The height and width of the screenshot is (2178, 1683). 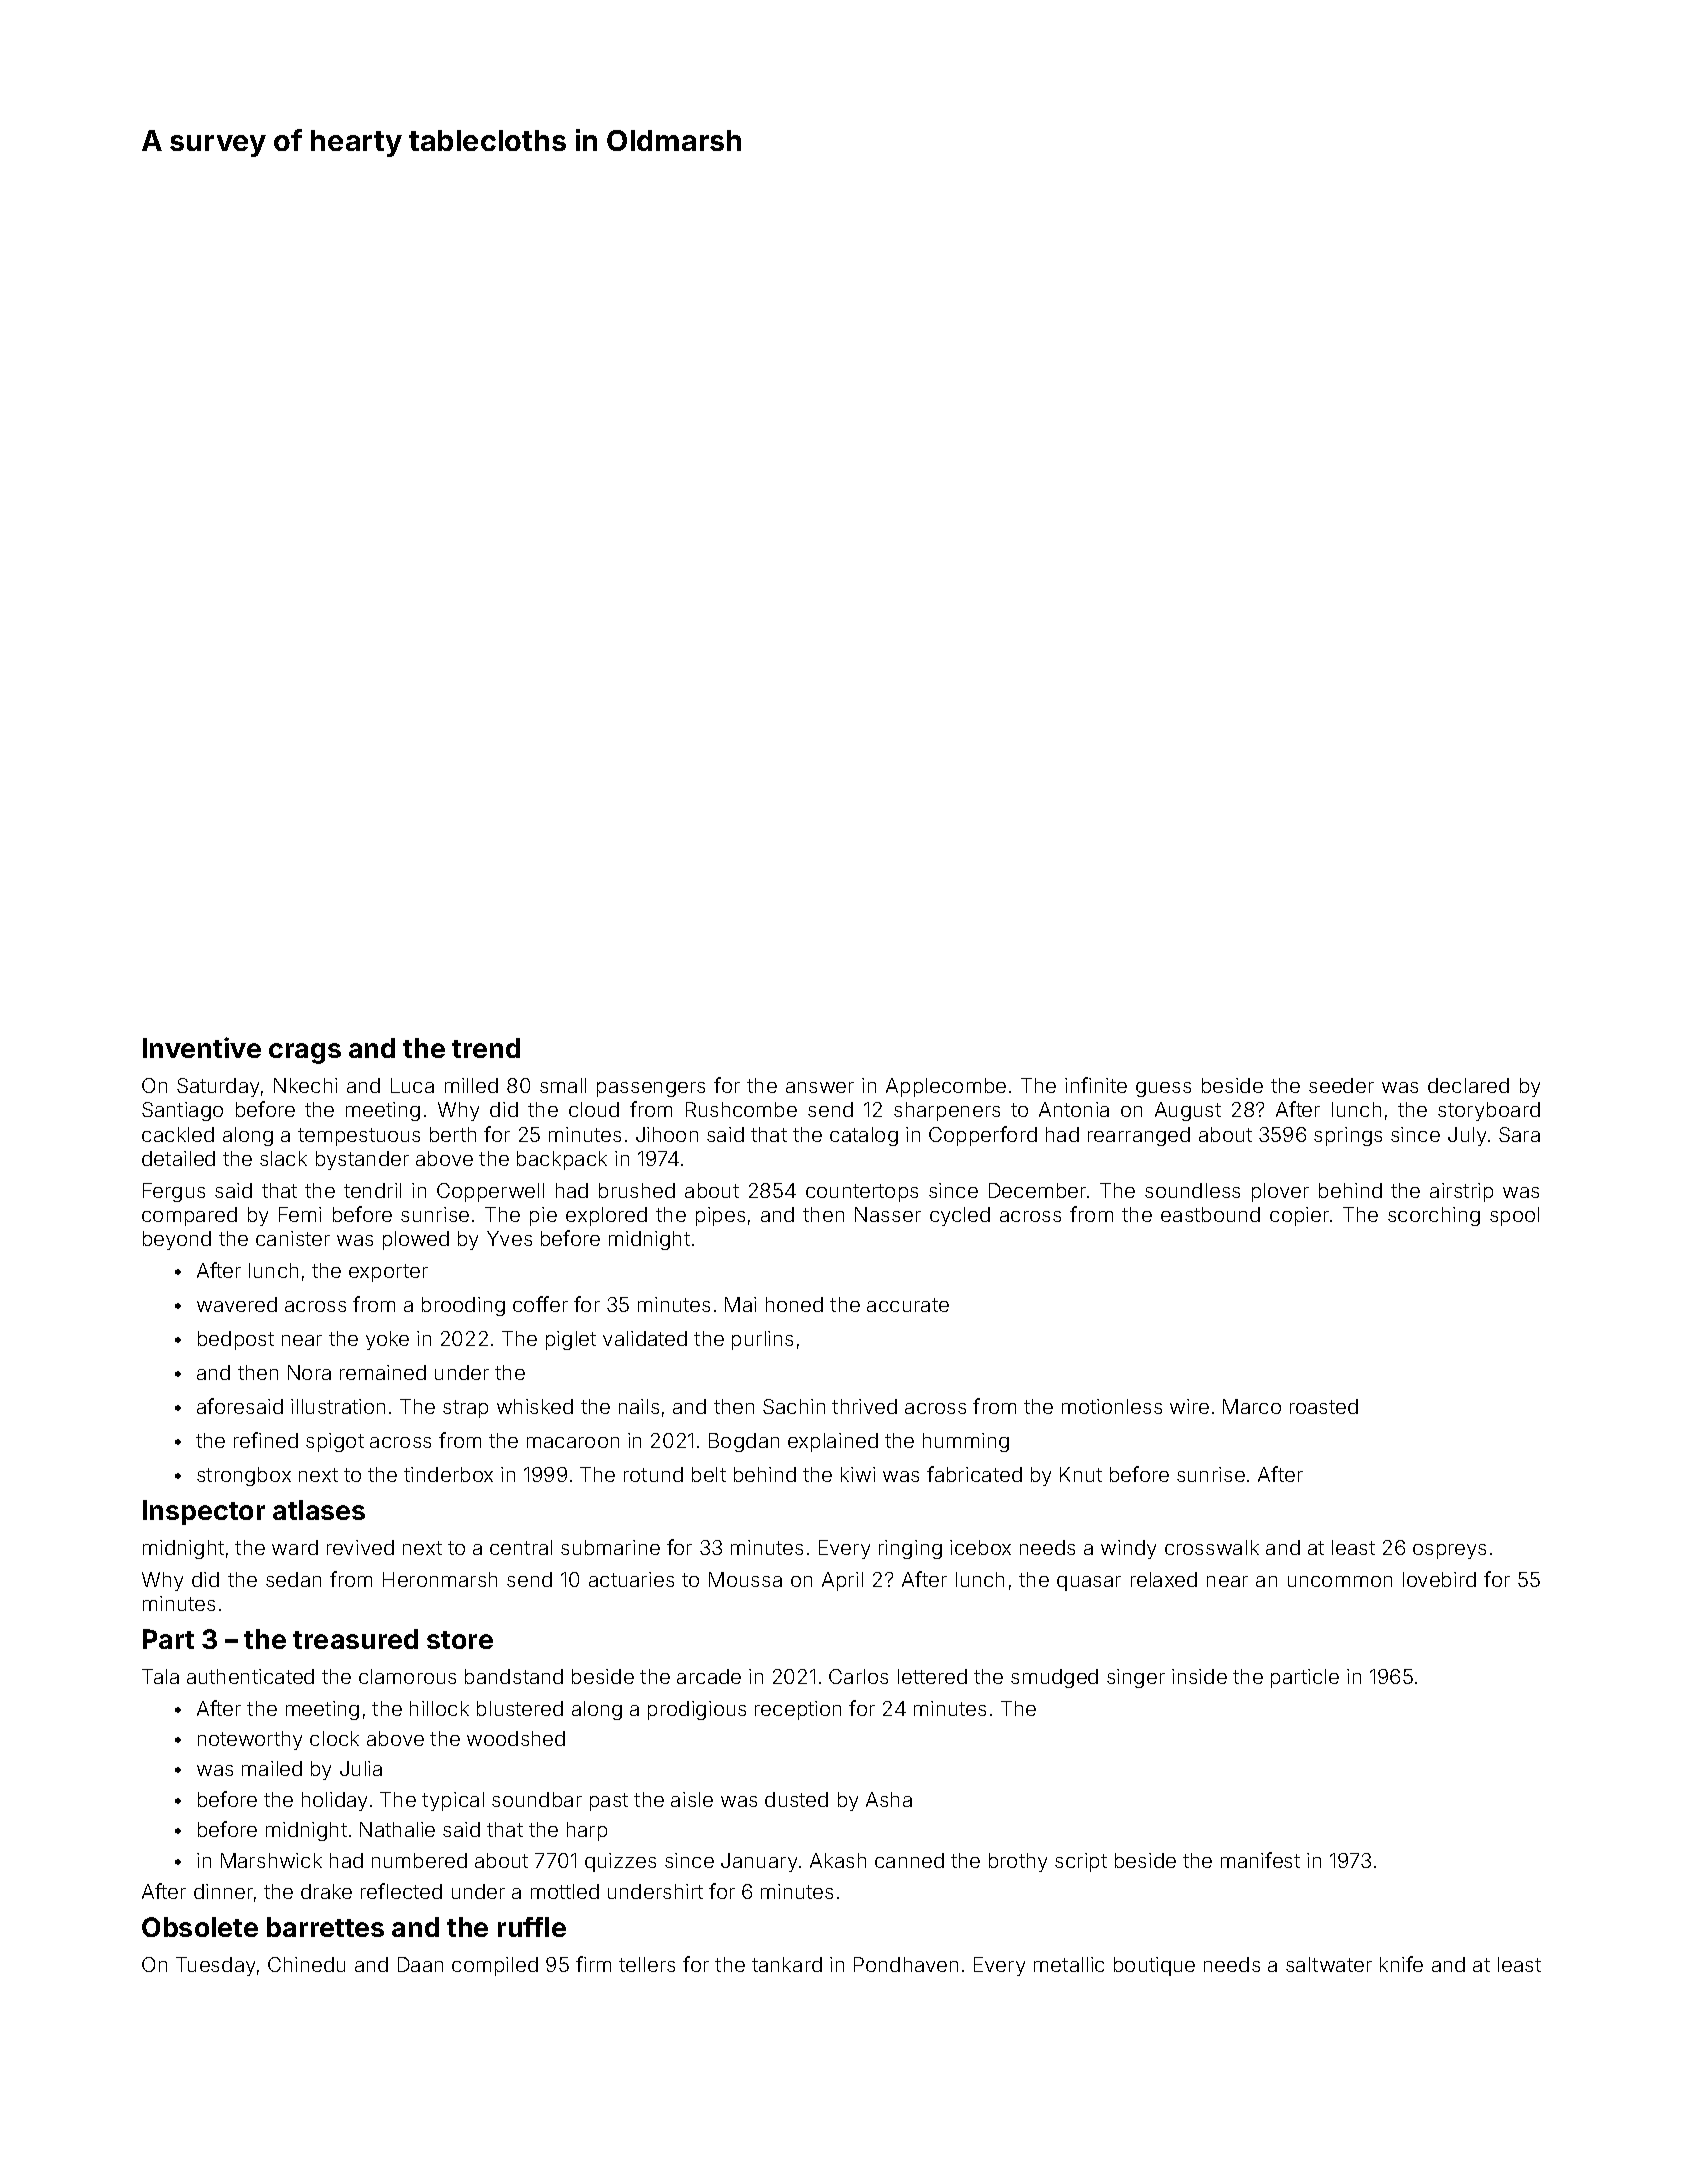 I want to click on storyboard, so click(x=1489, y=1111).
